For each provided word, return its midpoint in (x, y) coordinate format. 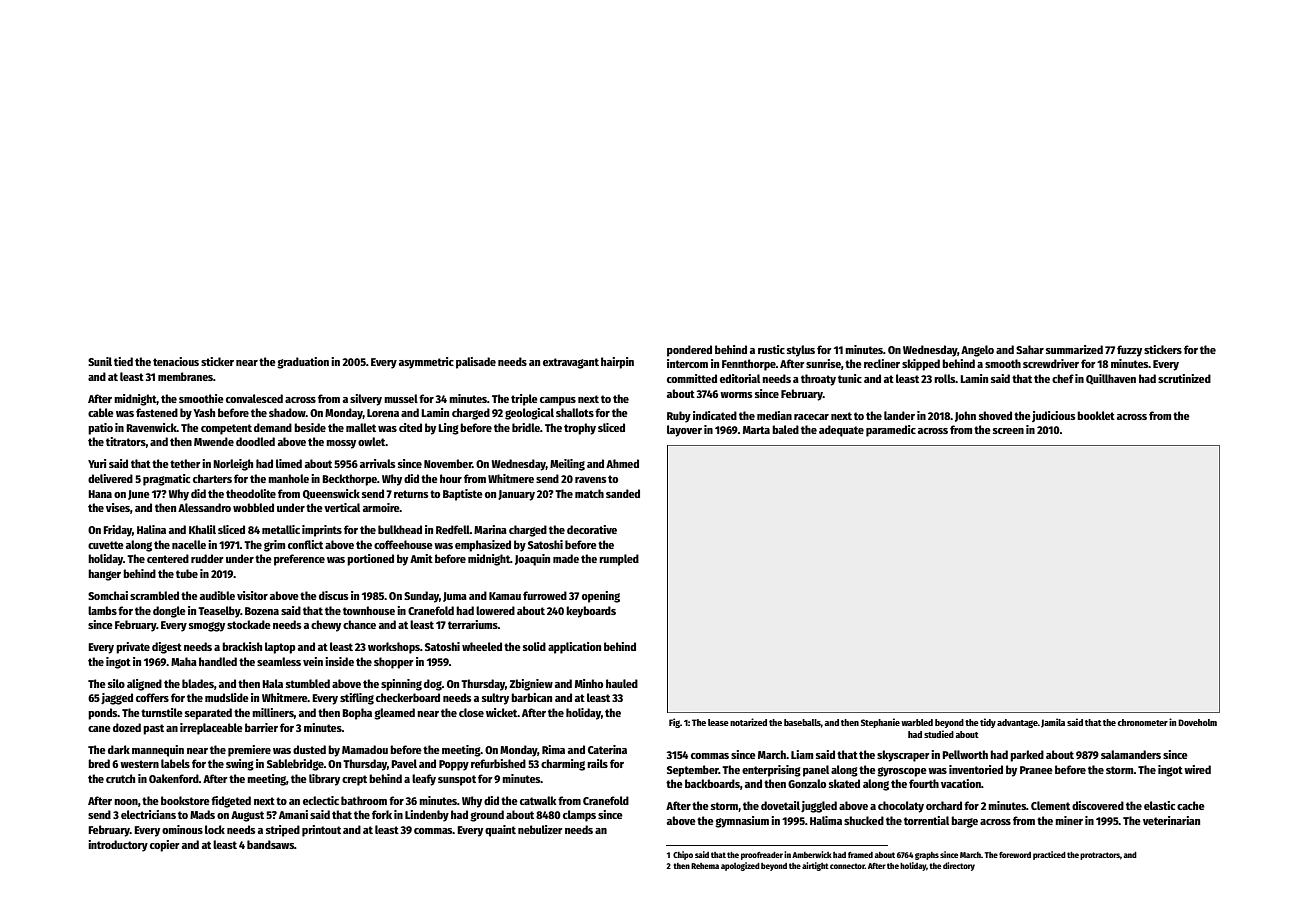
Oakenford (174, 778)
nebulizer (540, 829)
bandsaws (270, 844)
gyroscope (902, 772)
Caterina (607, 749)
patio (100, 429)
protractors (1100, 856)
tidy (988, 723)
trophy (580, 429)
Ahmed (622, 463)
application (574, 648)
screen (1008, 431)
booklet (1096, 415)
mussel (401, 398)
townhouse (369, 610)
